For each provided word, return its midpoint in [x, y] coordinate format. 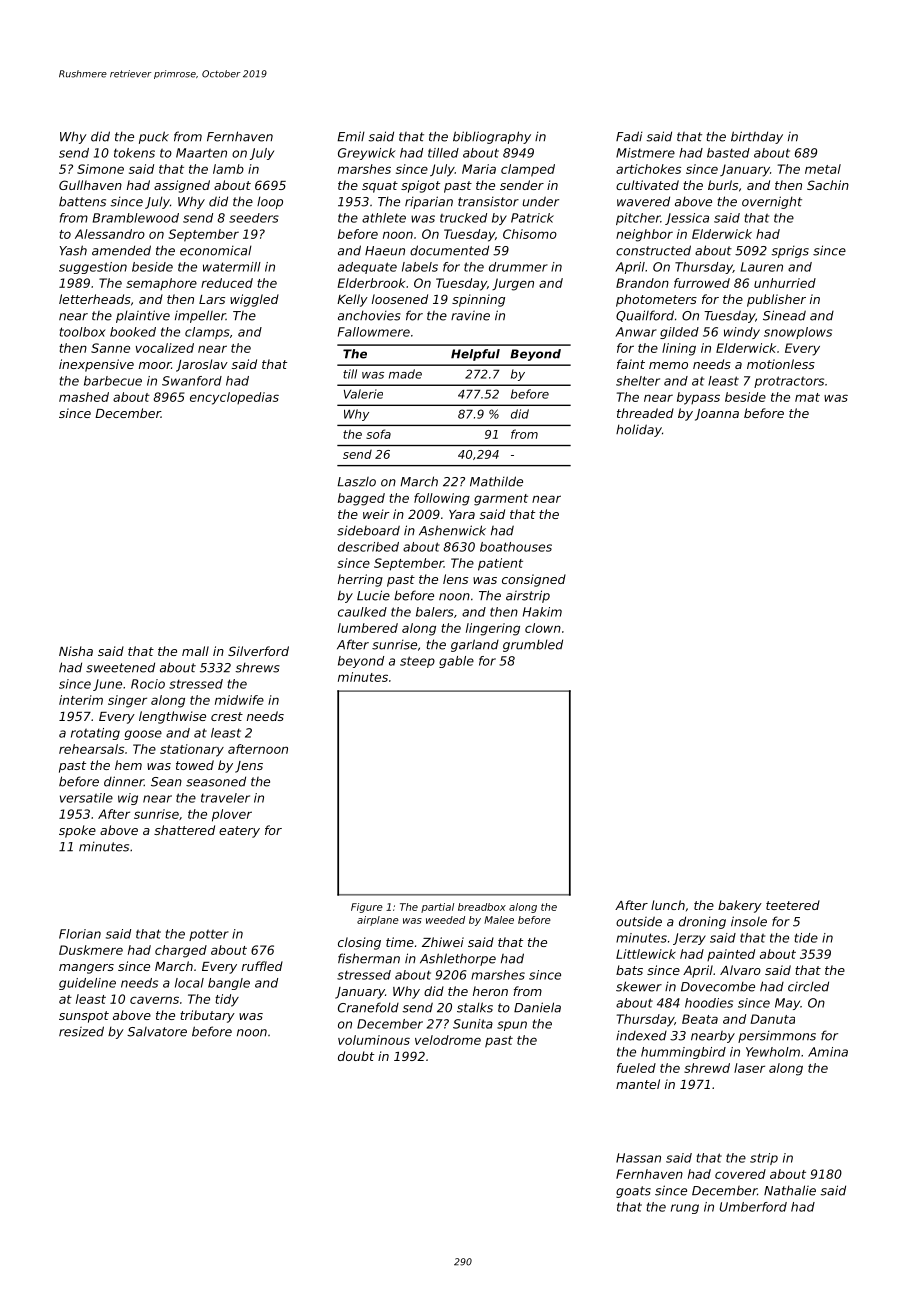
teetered [793, 905]
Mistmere [645, 153]
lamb [228, 169]
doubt [356, 1056]
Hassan [638, 1158]
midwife [239, 700]
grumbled [533, 645]
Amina [828, 1052]
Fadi [629, 136]
